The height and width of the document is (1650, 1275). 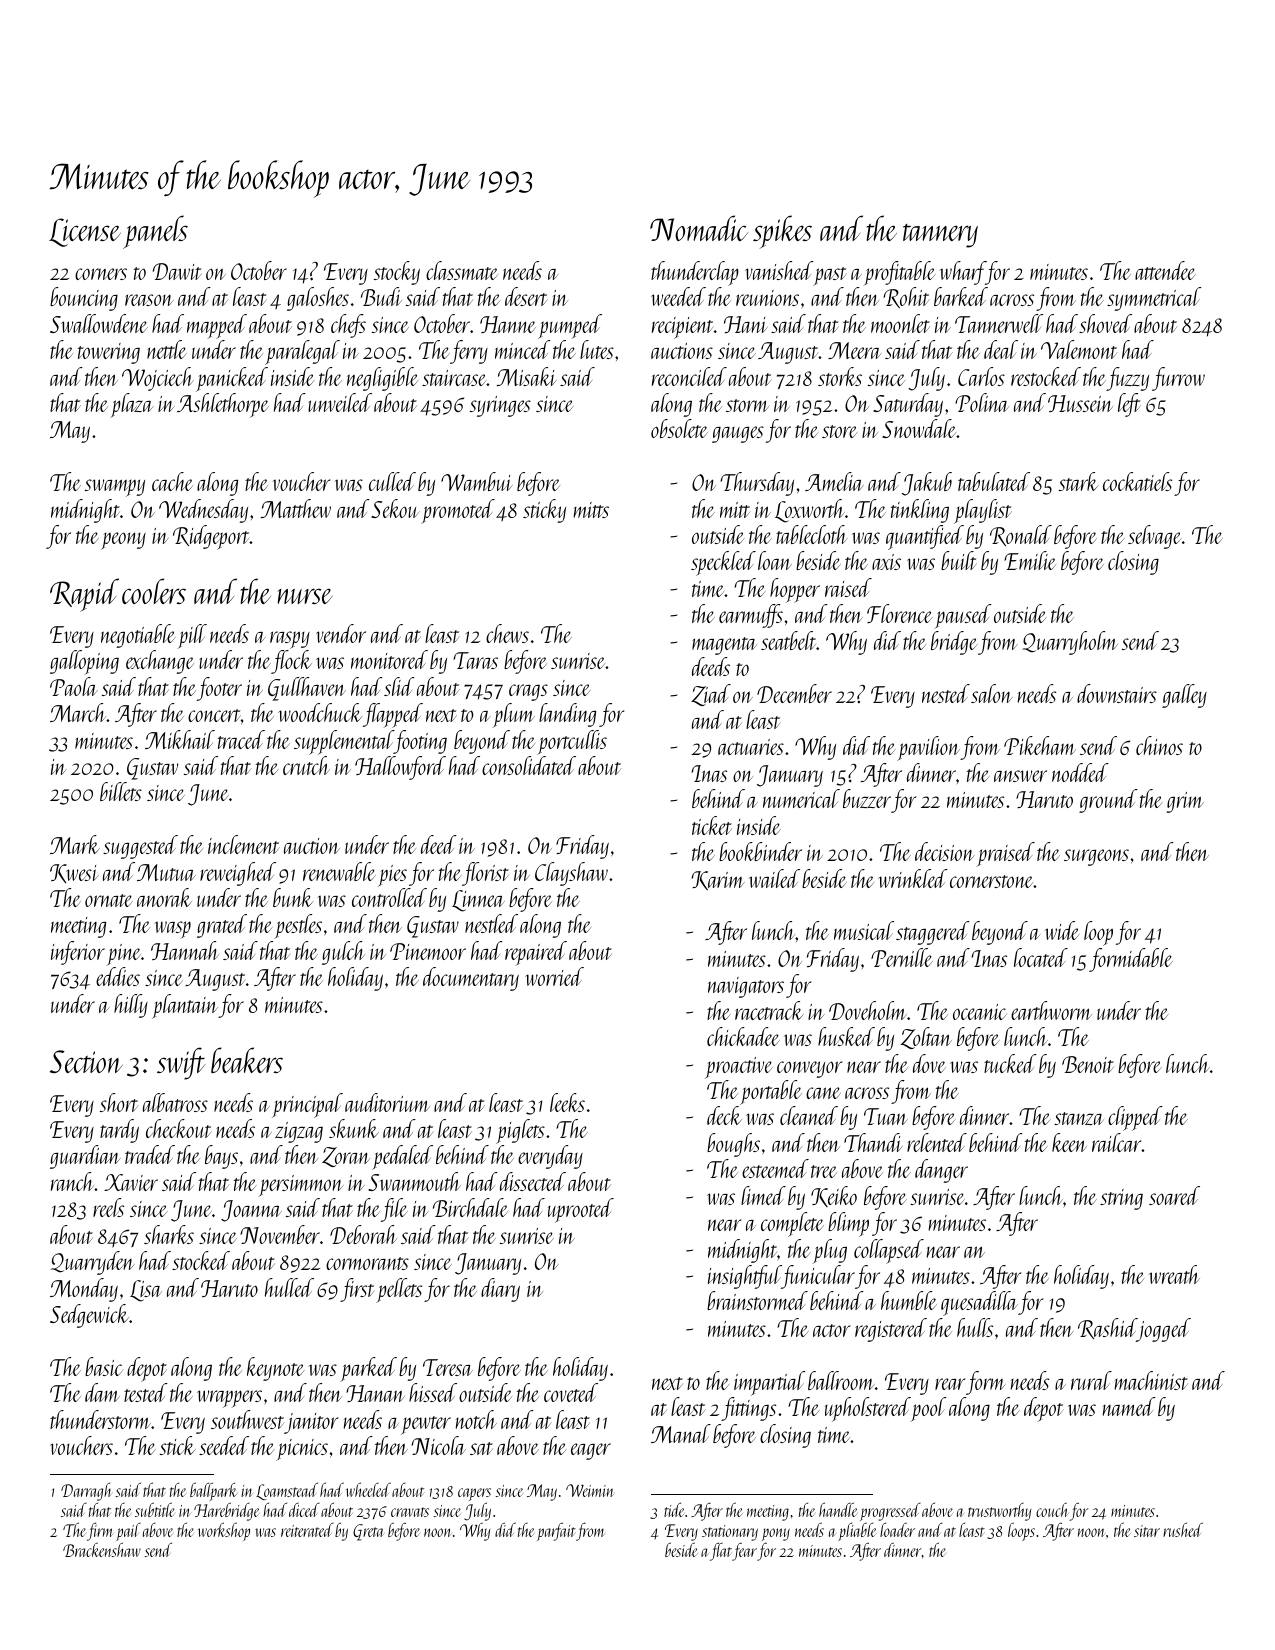 What do you see at coordinates (838, 1509) in the document?
I see `handle` at bounding box center [838, 1509].
